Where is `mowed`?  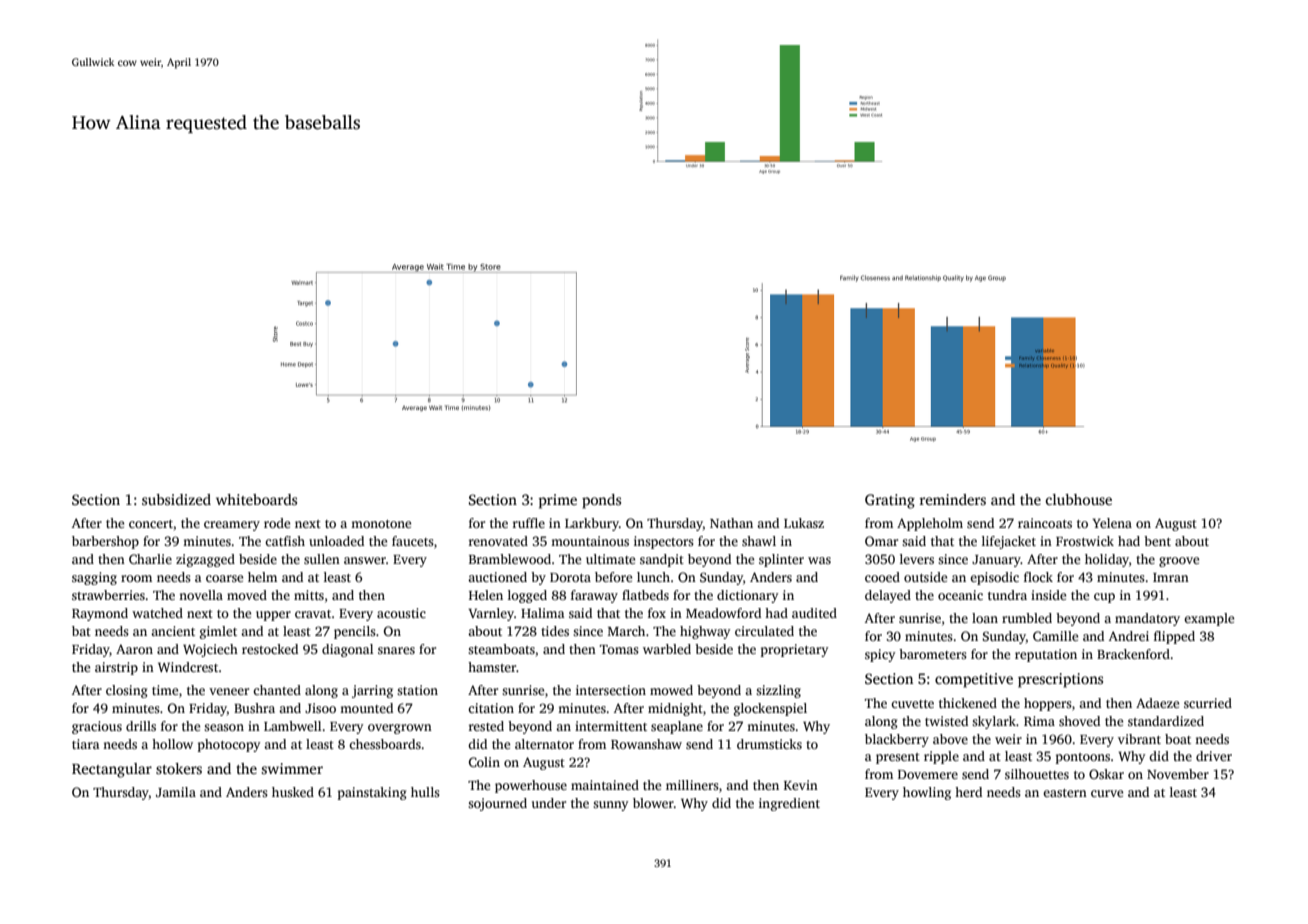
mowed is located at coordinates (671, 690).
